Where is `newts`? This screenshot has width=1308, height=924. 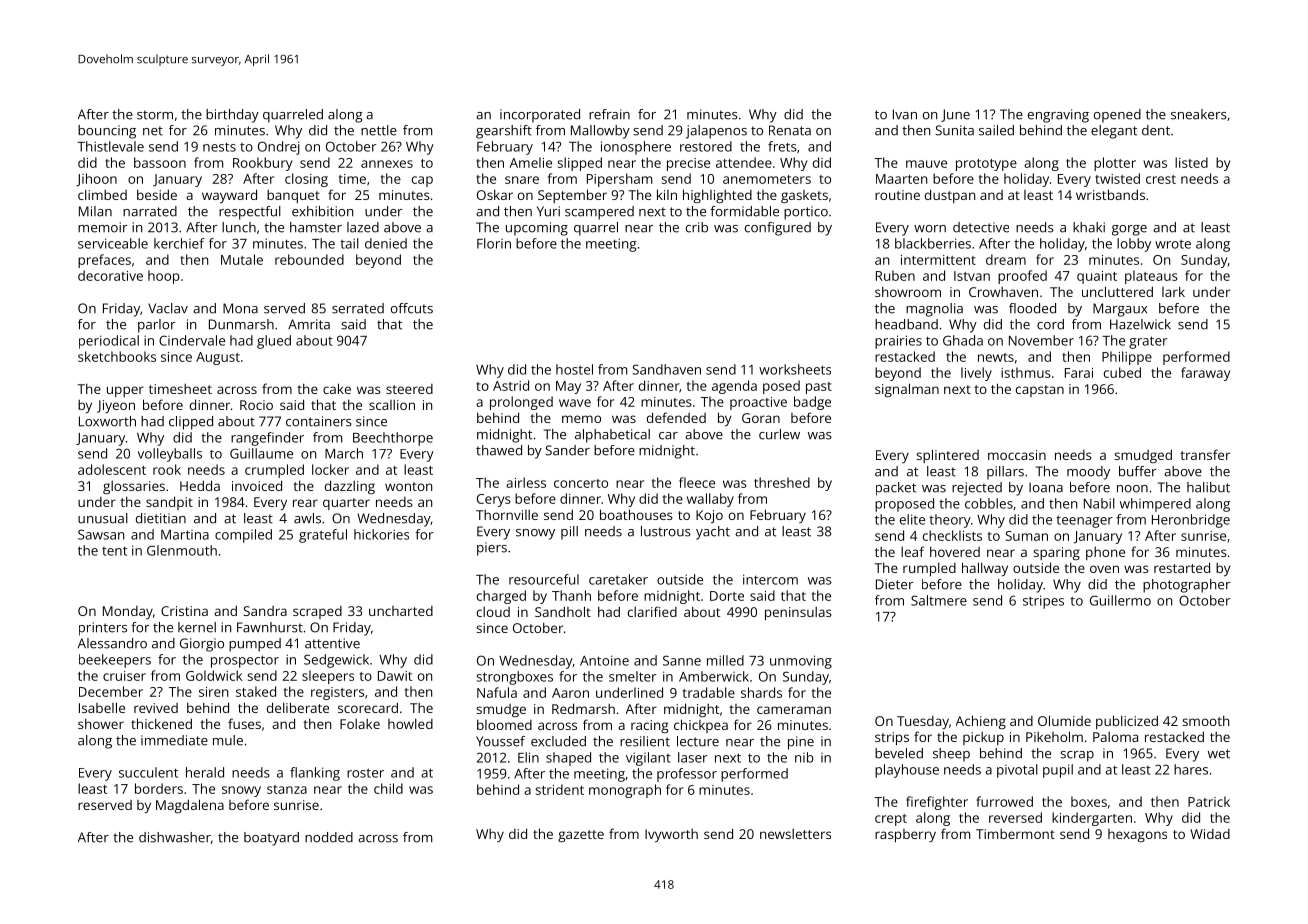
newts is located at coordinates (996, 357).
